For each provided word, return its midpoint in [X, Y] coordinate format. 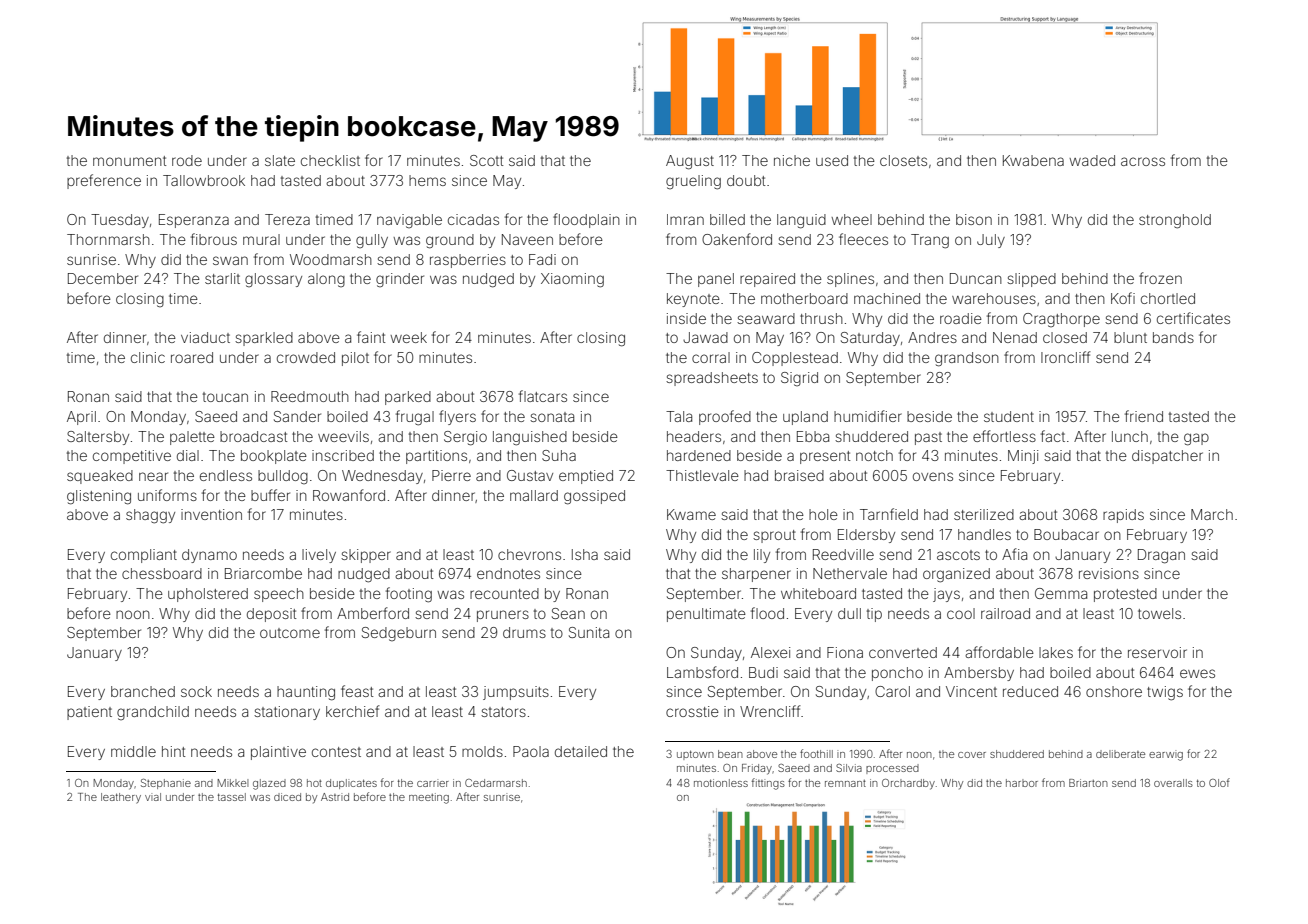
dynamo [209, 556]
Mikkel [232, 783]
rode [187, 160]
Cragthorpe [1061, 320]
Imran [685, 219]
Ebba [813, 436]
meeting [429, 798]
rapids [1123, 516]
